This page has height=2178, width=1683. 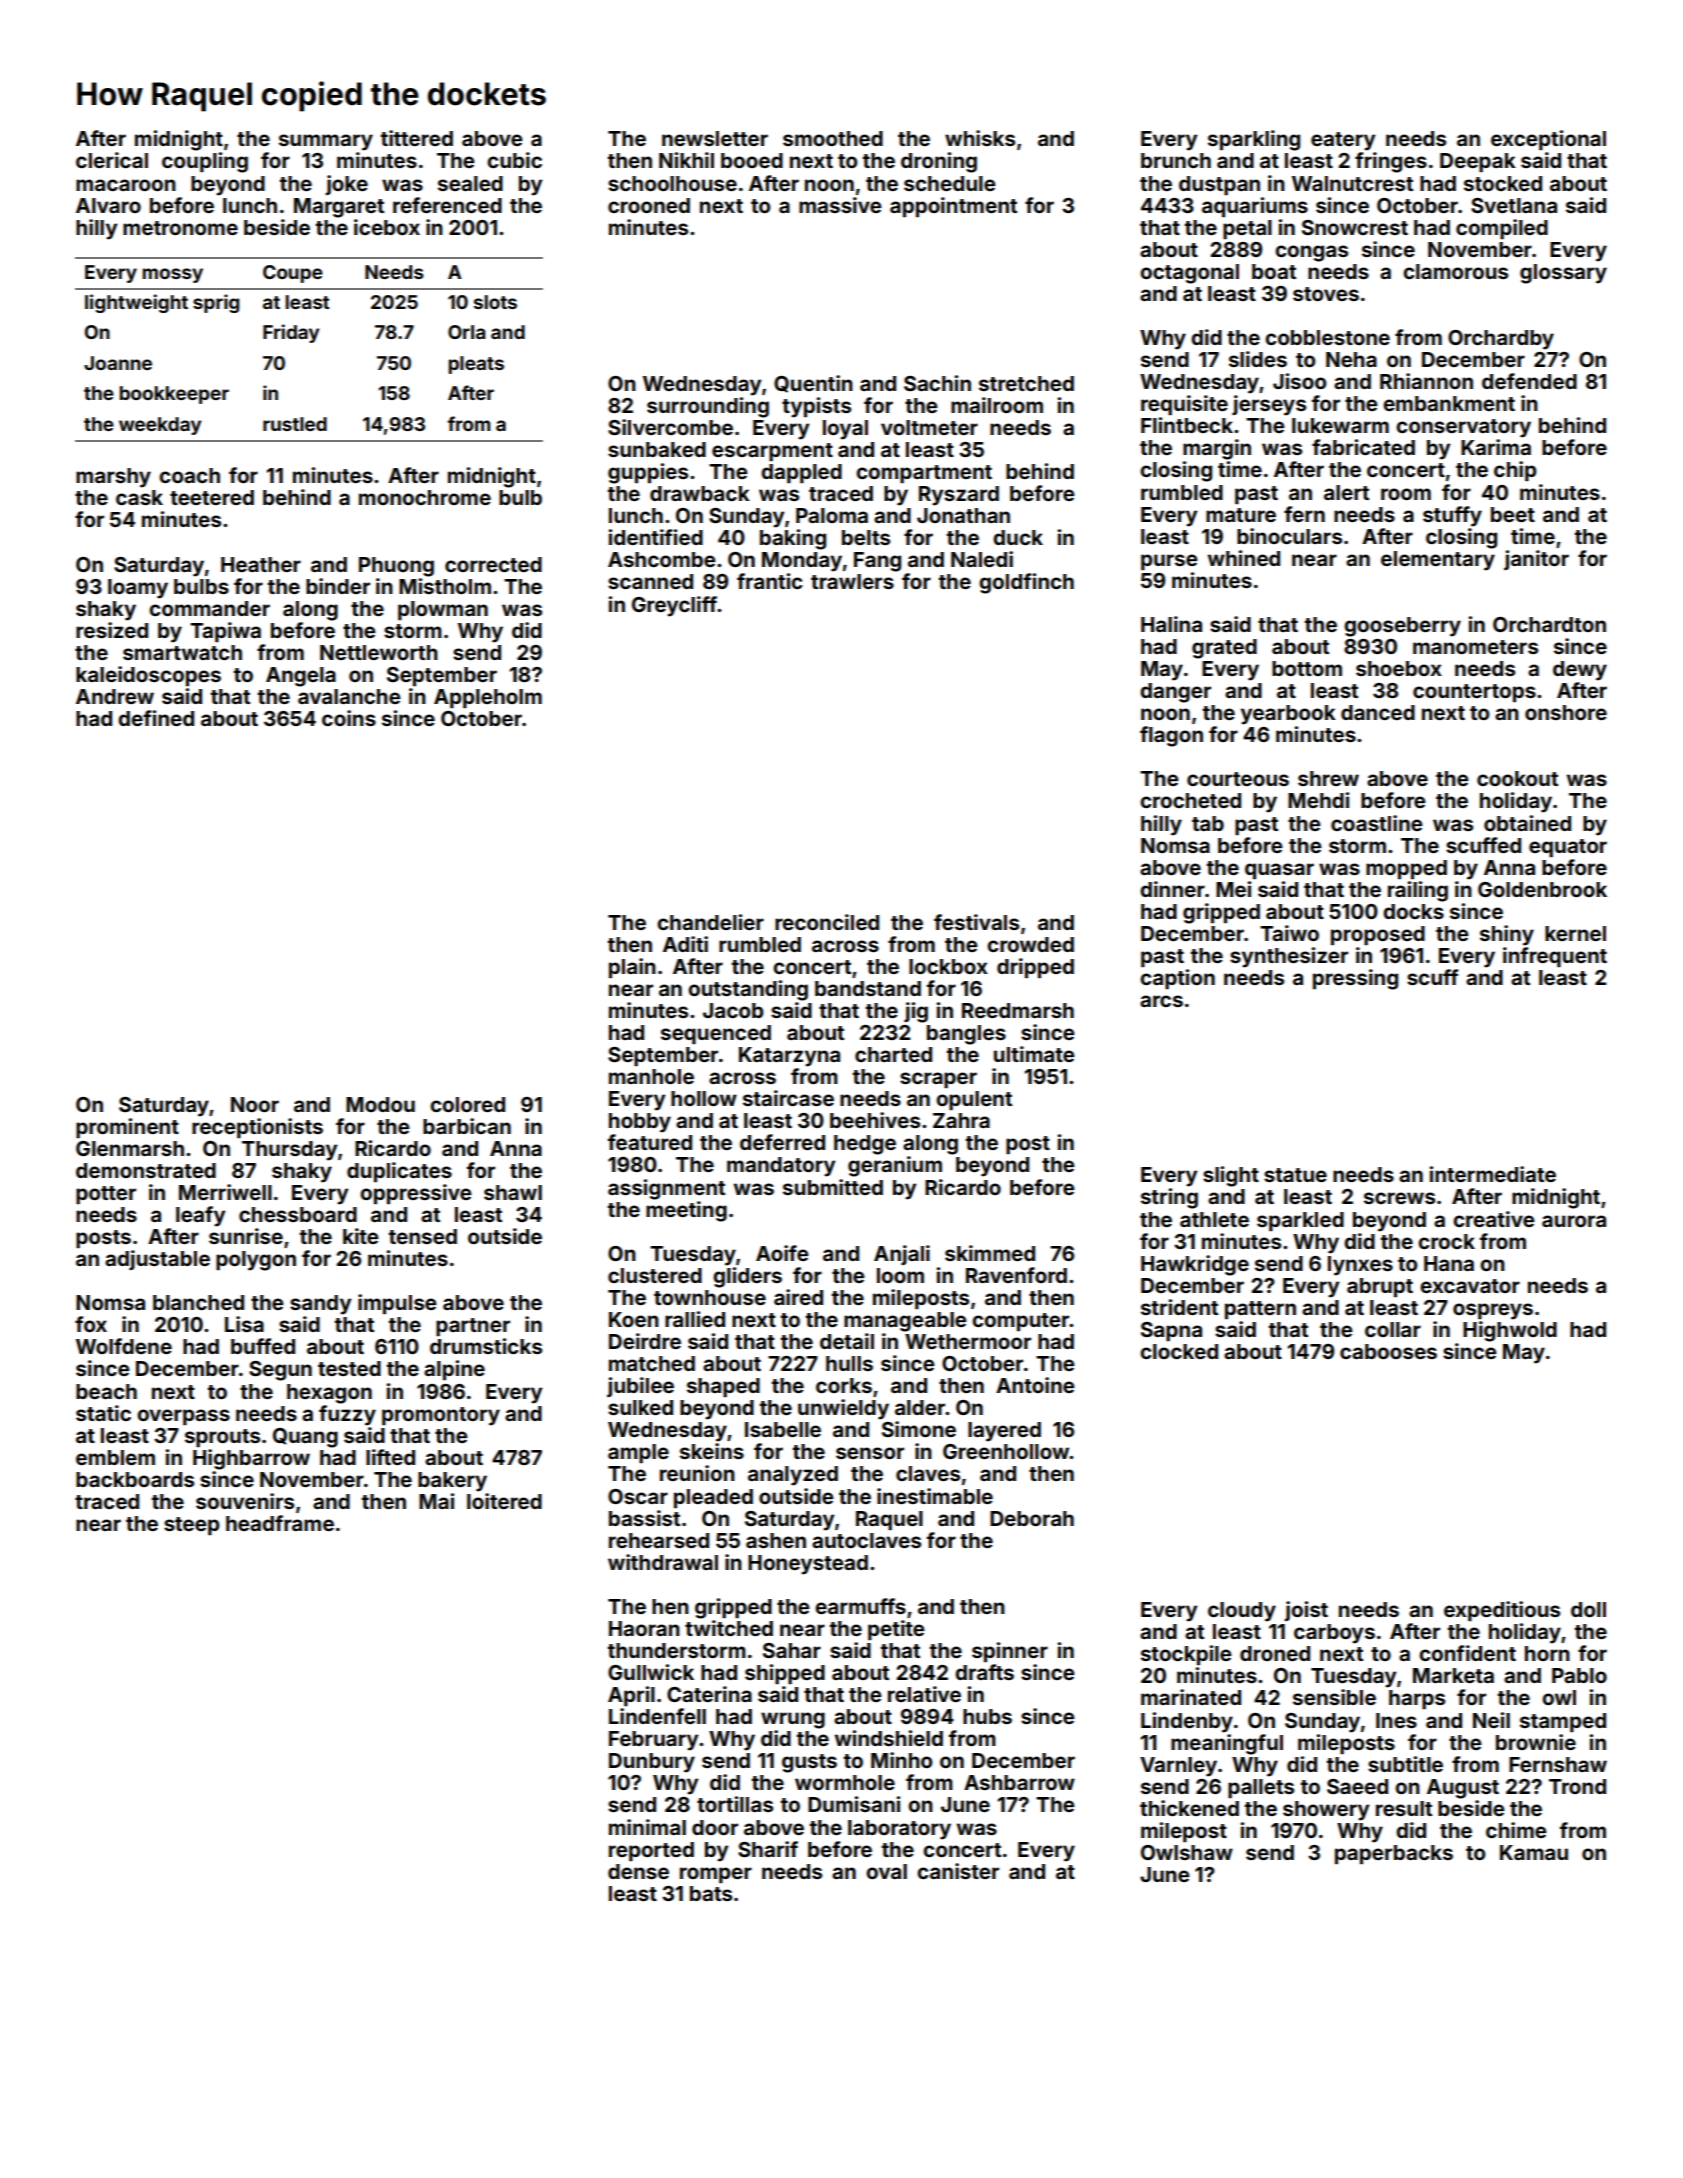 I want to click on dense, so click(x=638, y=1871).
